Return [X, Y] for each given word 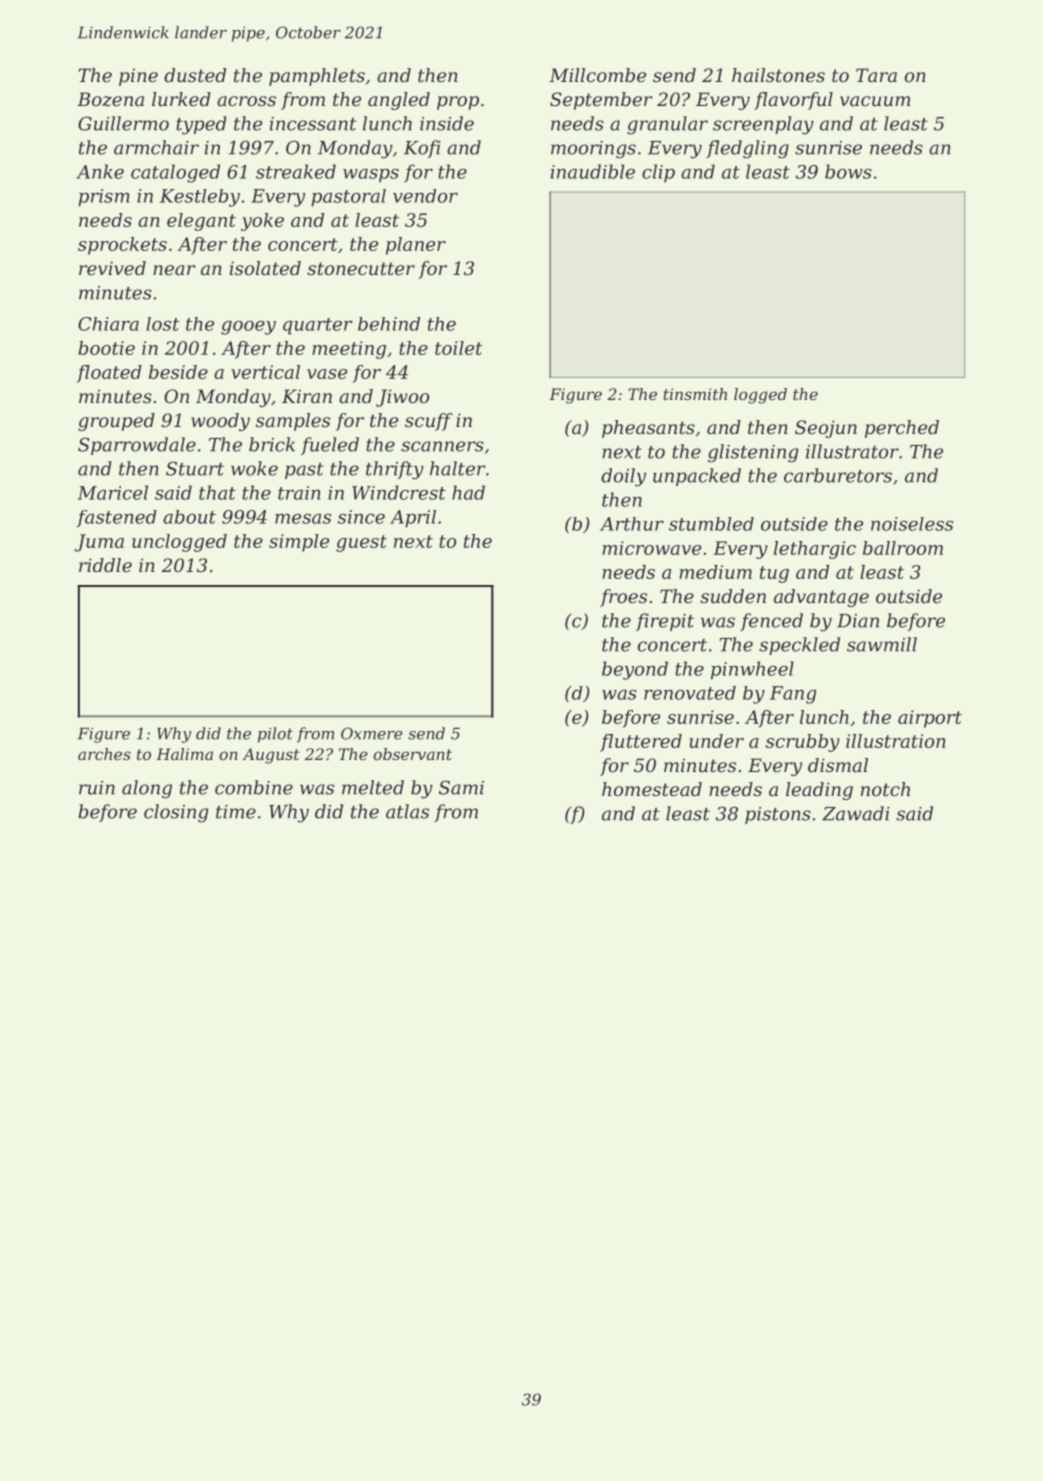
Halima [184, 754]
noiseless [912, 524]
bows [848, 171]
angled [399, 101]
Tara [876, 75]
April [413, 519]
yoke [262, 222]
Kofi [422, 149]
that [217, 492]
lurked [181, 99]
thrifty [395, 470]
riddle [105, 565]
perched [902, 429]
